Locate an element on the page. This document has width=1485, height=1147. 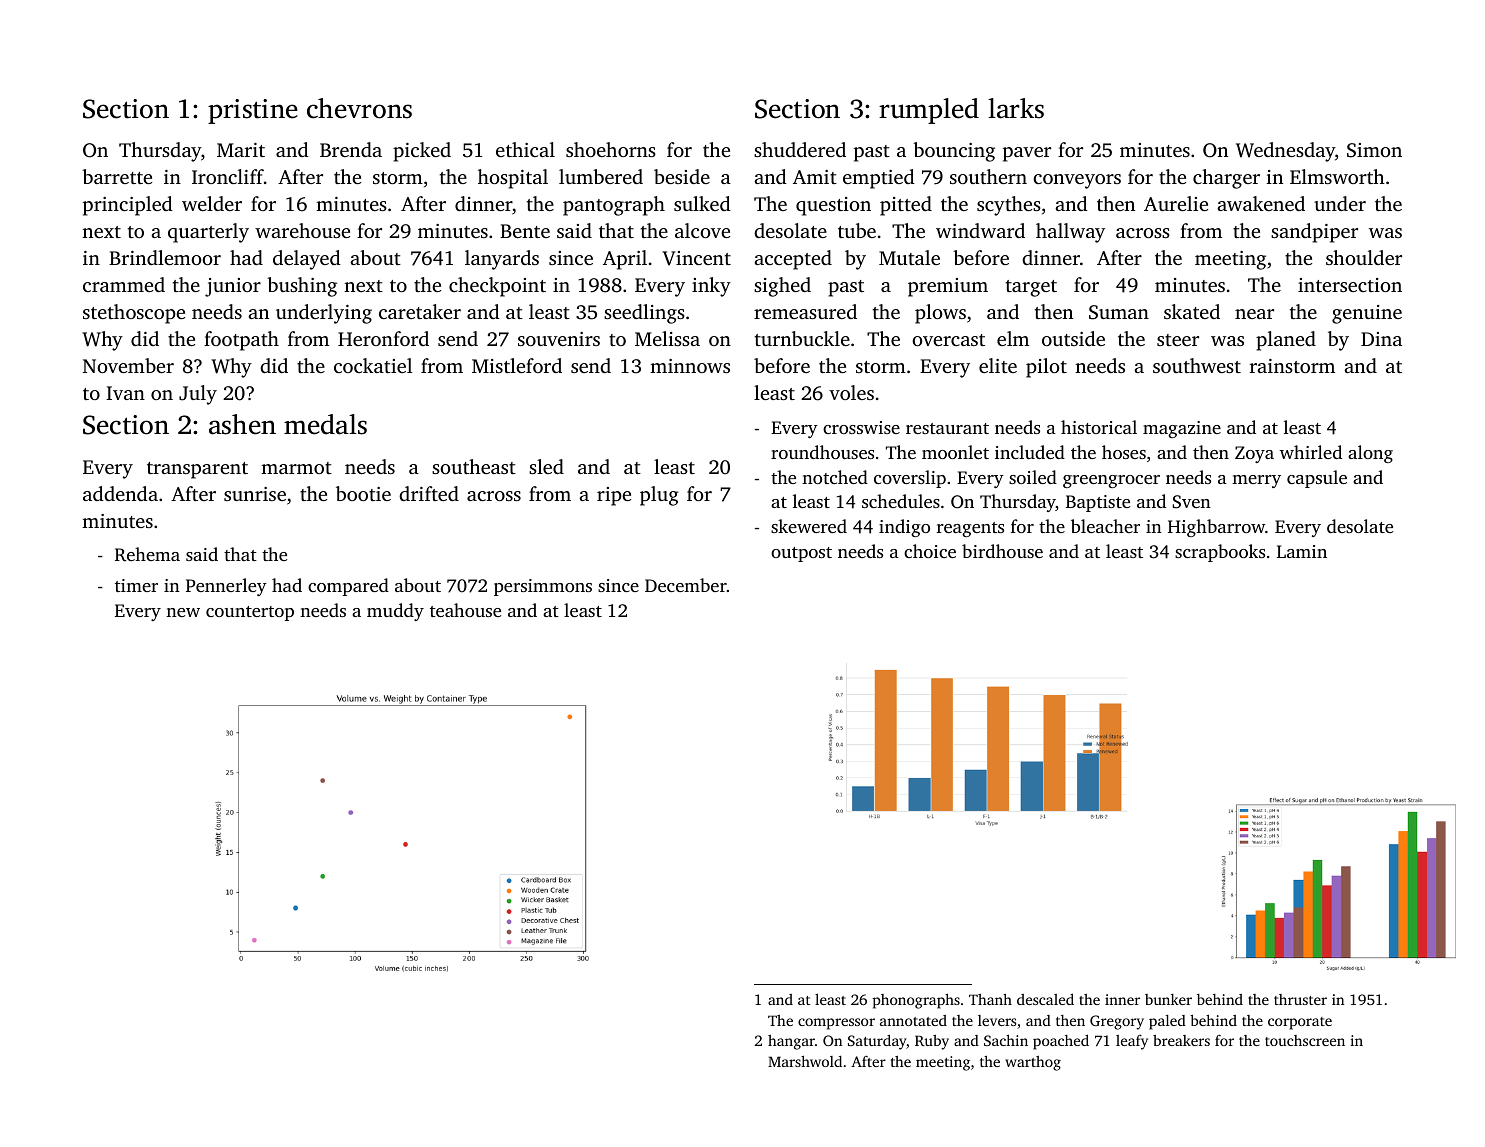
Ivan is located at coordinates (125, 393).
